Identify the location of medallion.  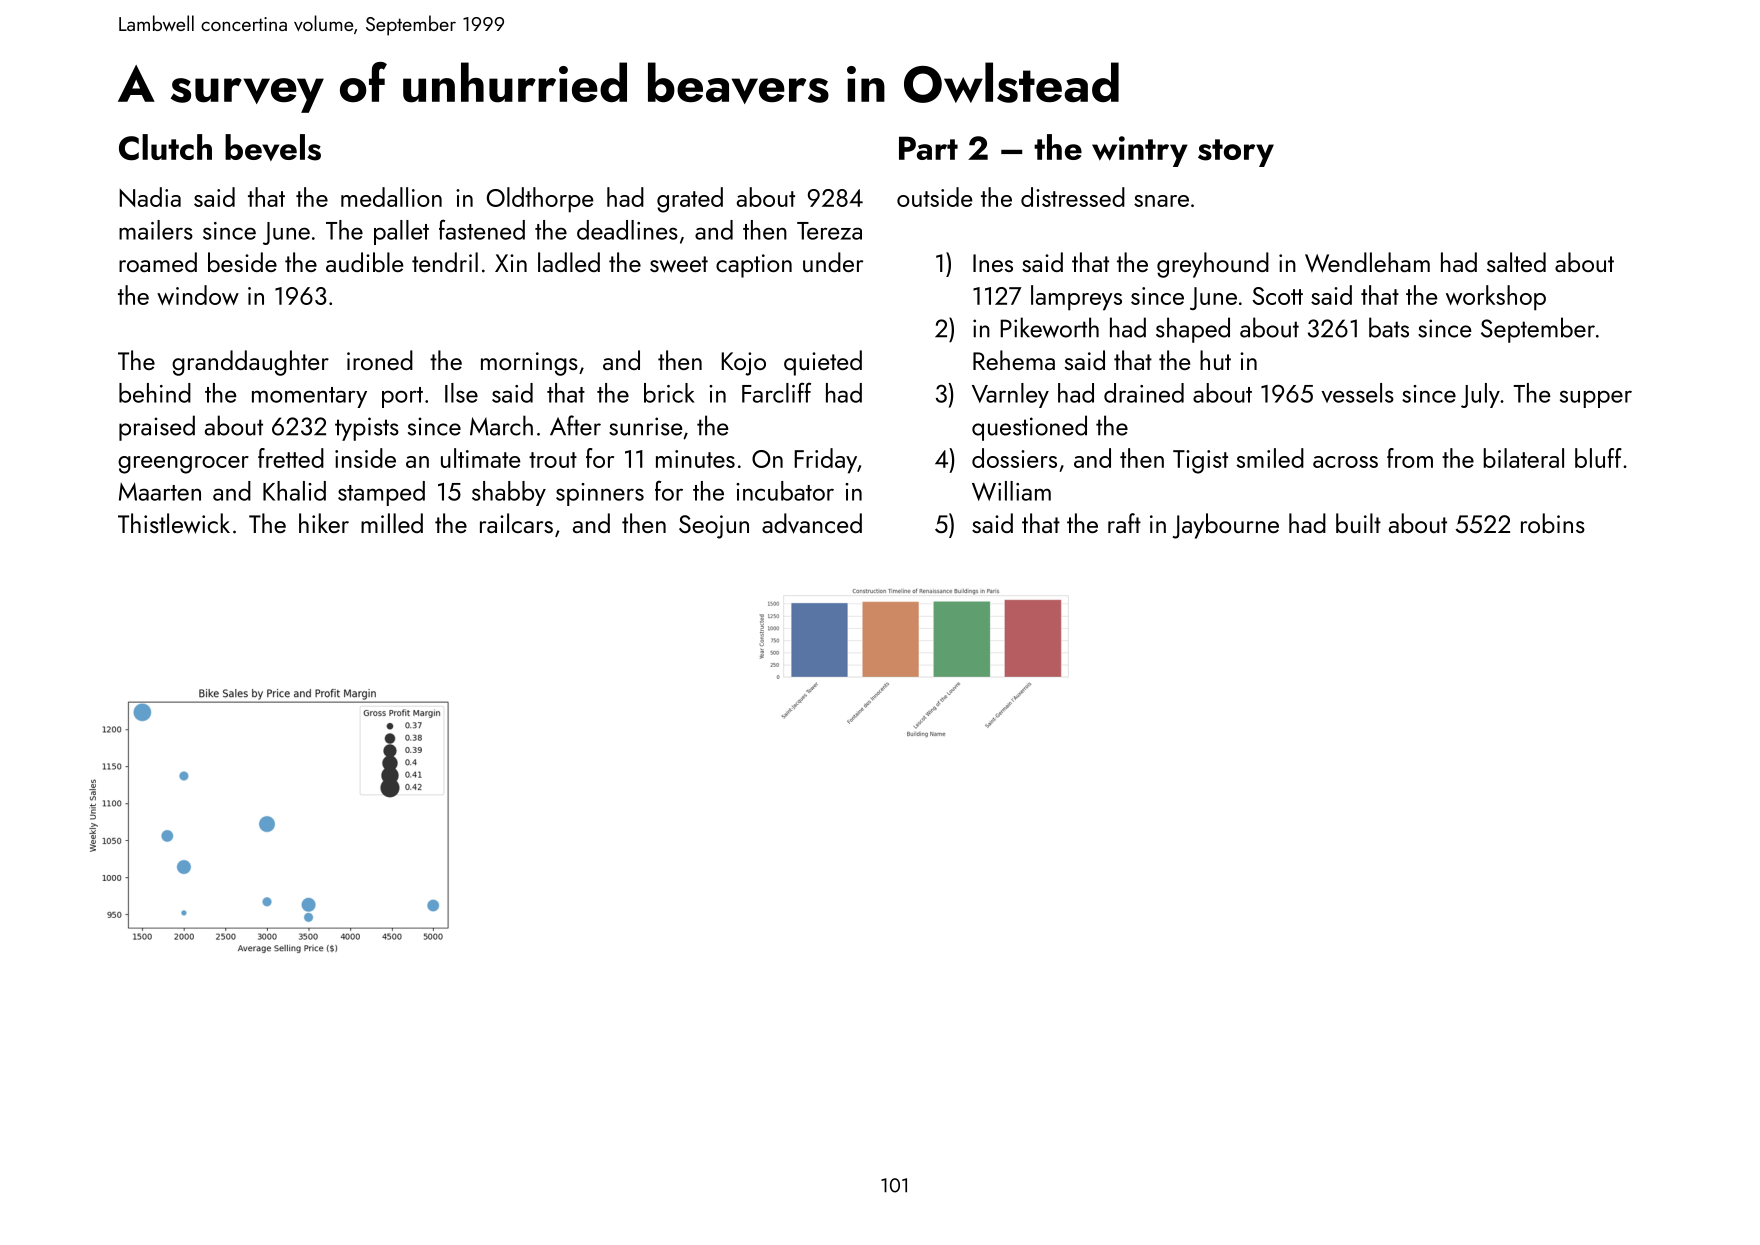
(391, 197).
